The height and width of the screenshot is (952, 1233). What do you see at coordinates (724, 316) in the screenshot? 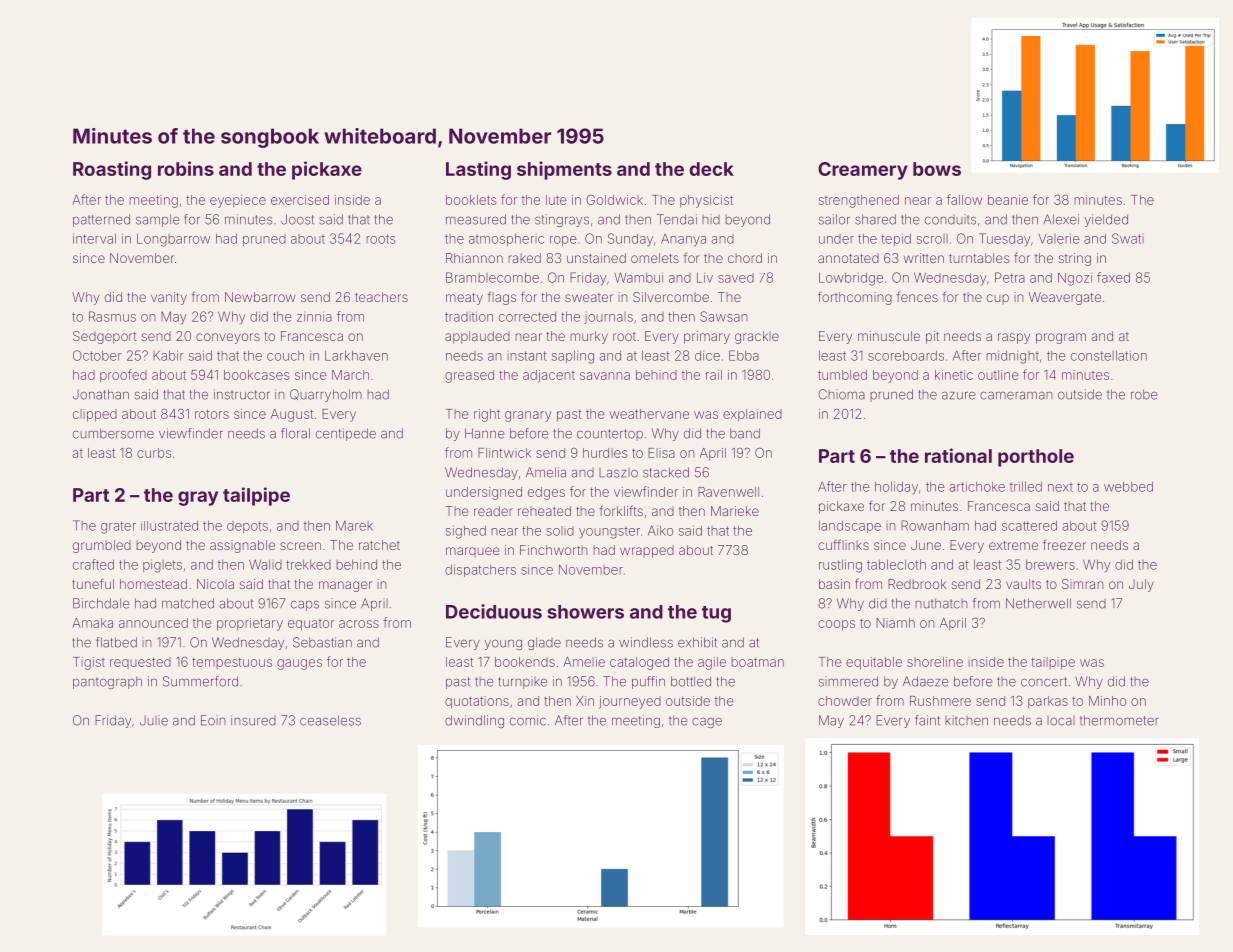
I see `Sawsan` at bounding box center [724, 316].
